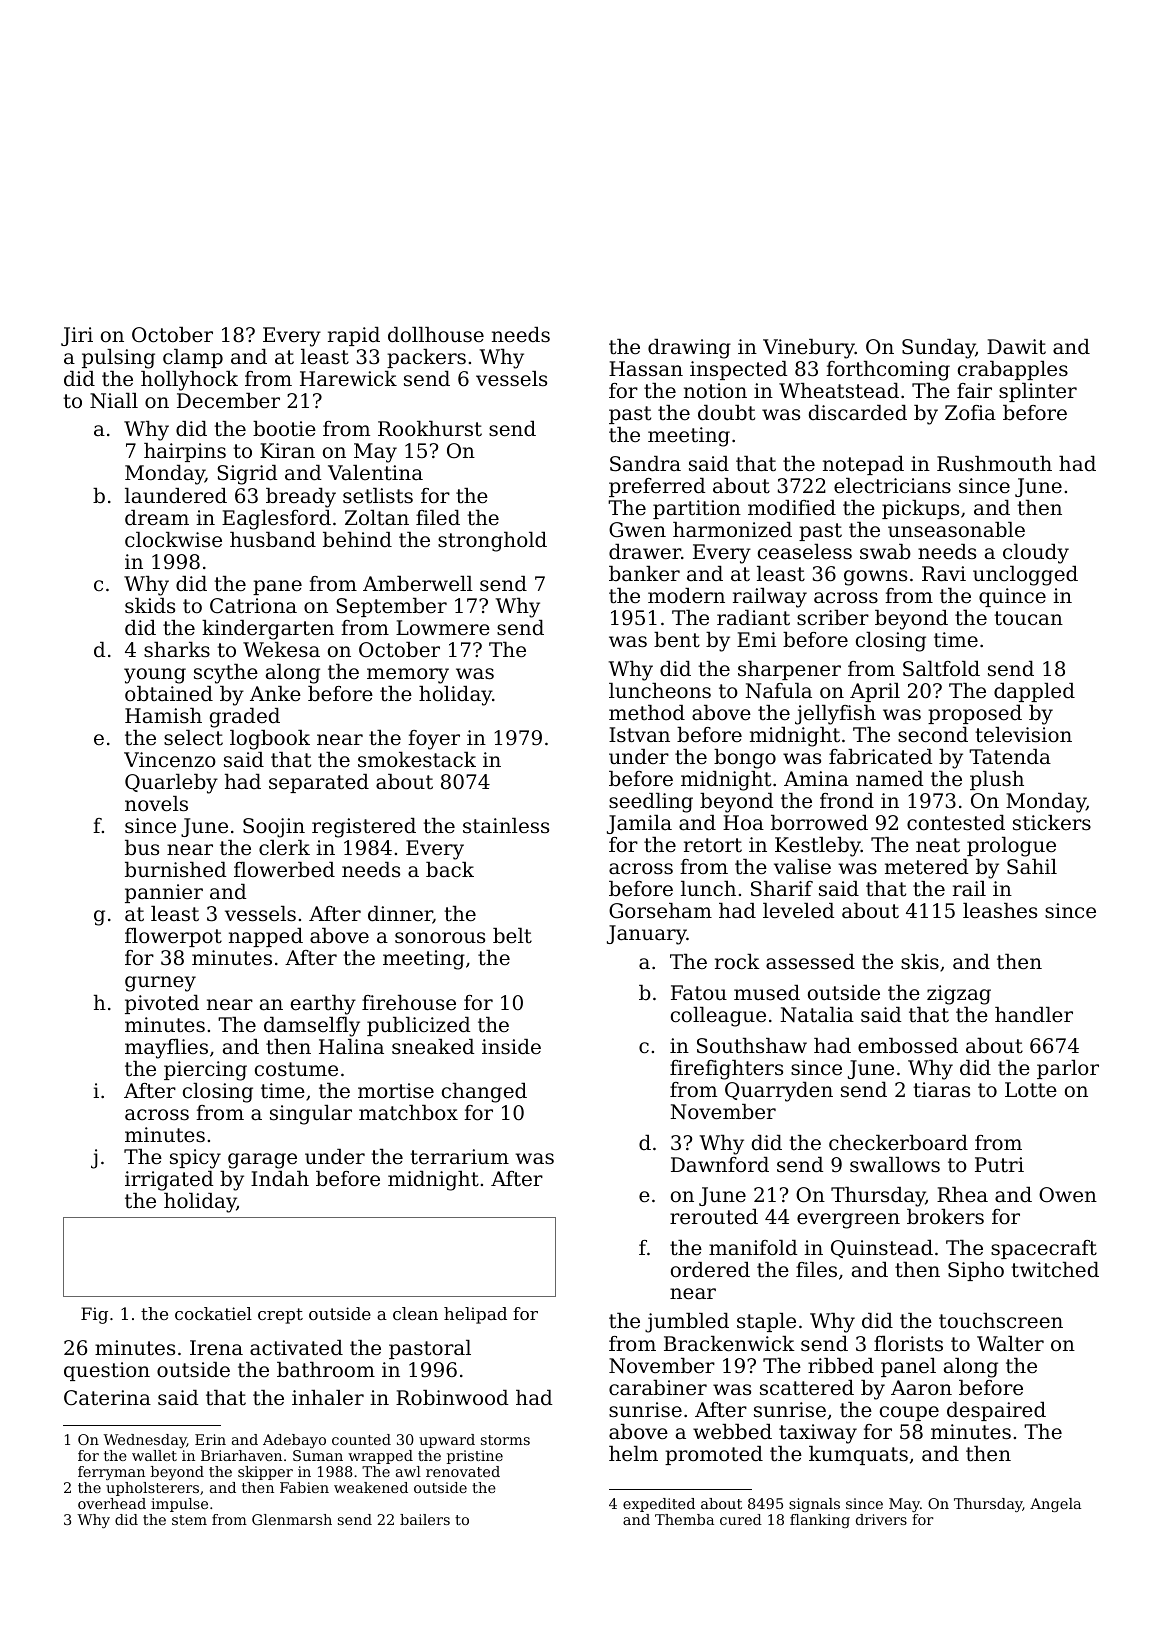  Describe the element at coordinates (166, 1049) in the screenshot. I see `mayflies` at that location.
